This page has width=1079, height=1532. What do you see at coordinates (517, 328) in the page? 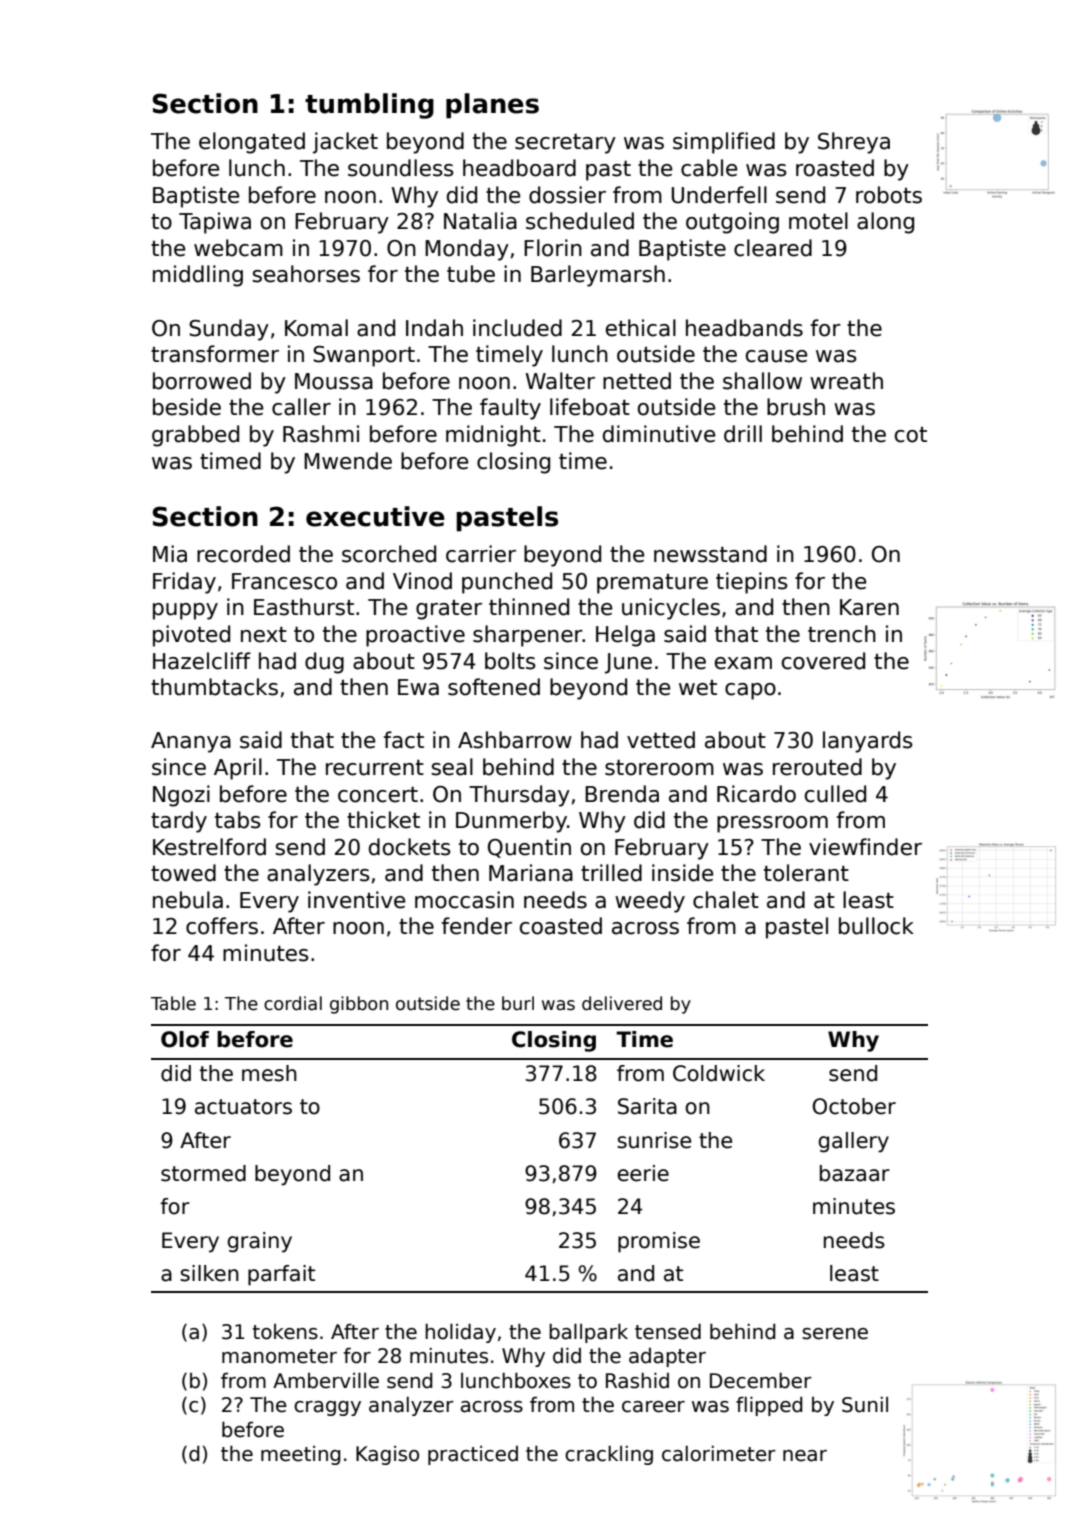
I see `included` at bounding box center [517, 328].
